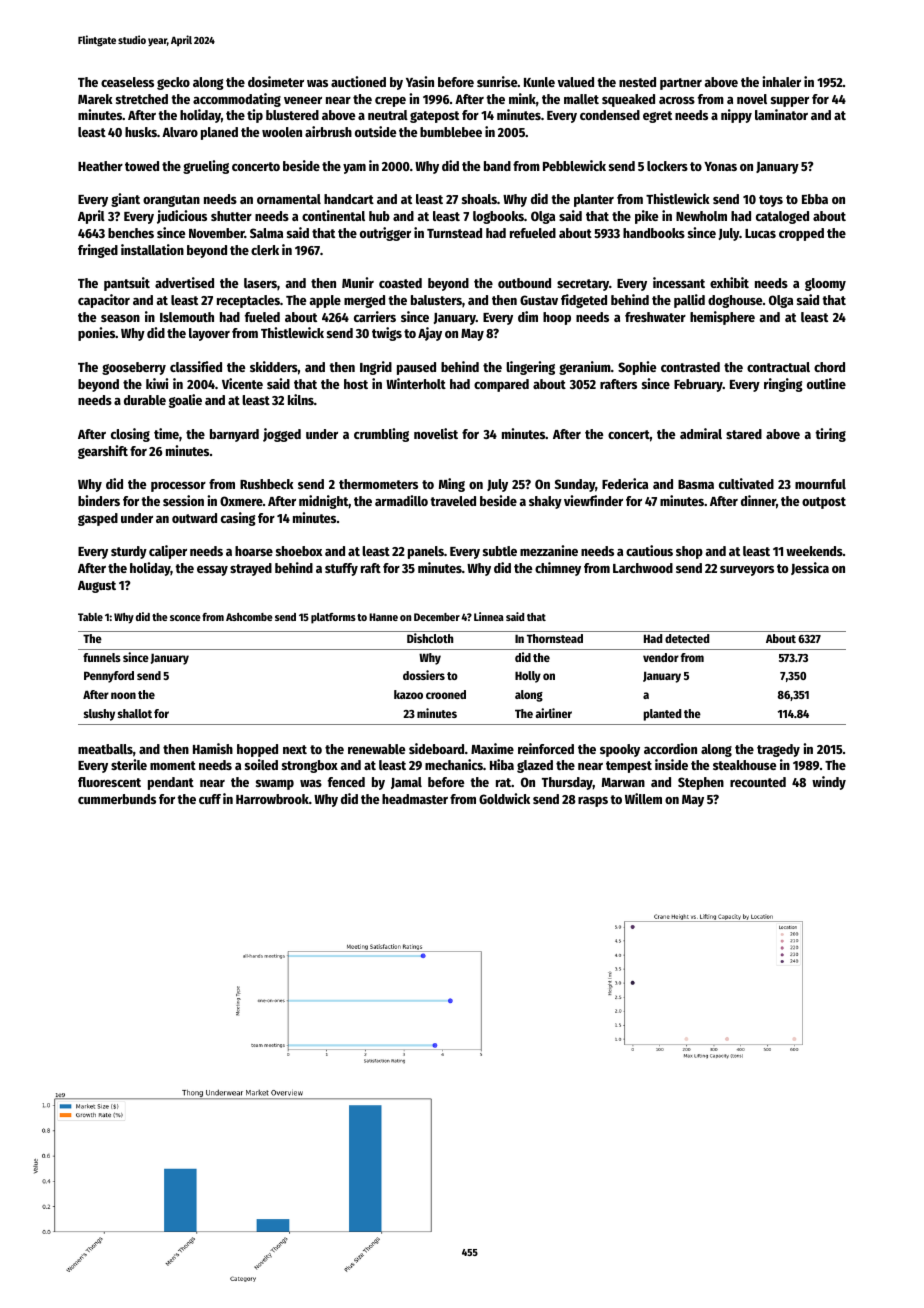 Image resolution: width=924 pixels, height=1308 pixels. I want to click on nested, so click(637, 82).
